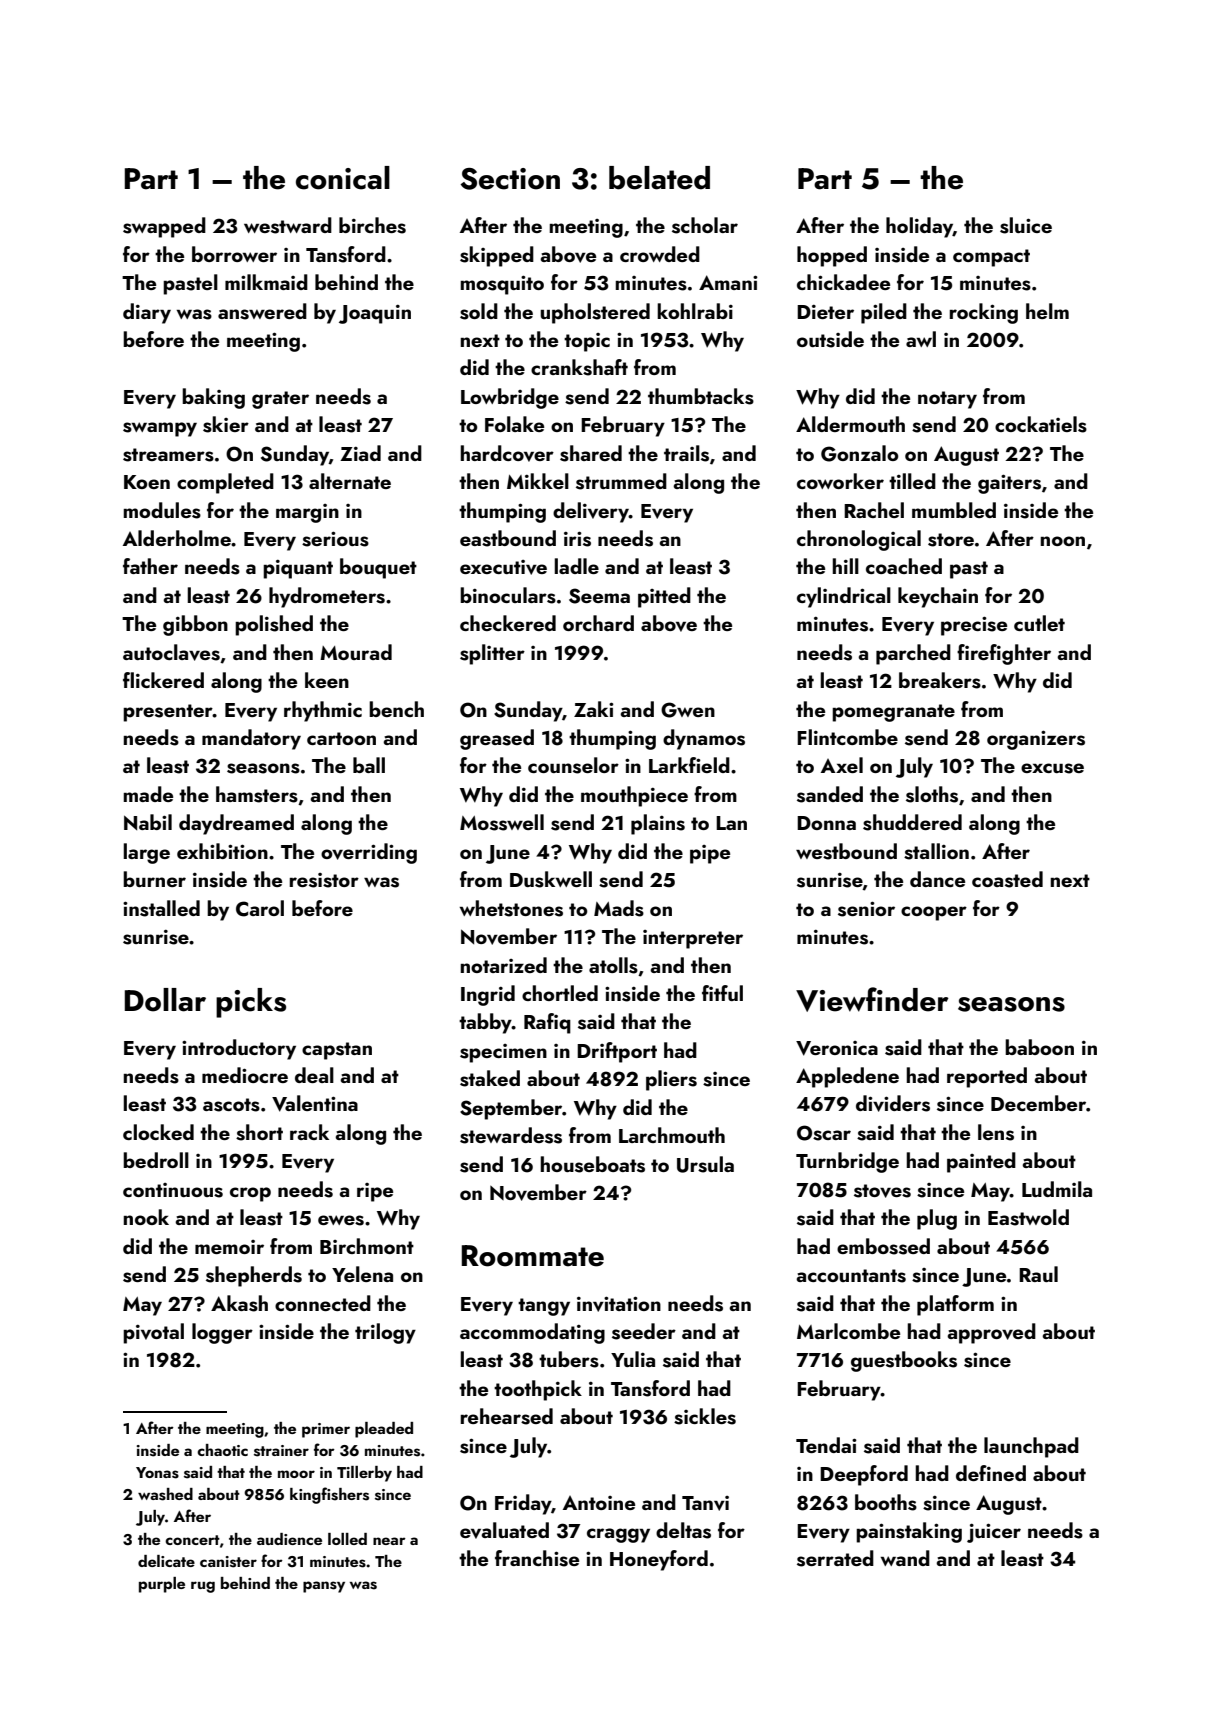 This screenshot has width=1223, height=1729. Describe the element at coordinates (919, 227) in the screenshot. I see `holiday` at that location.
